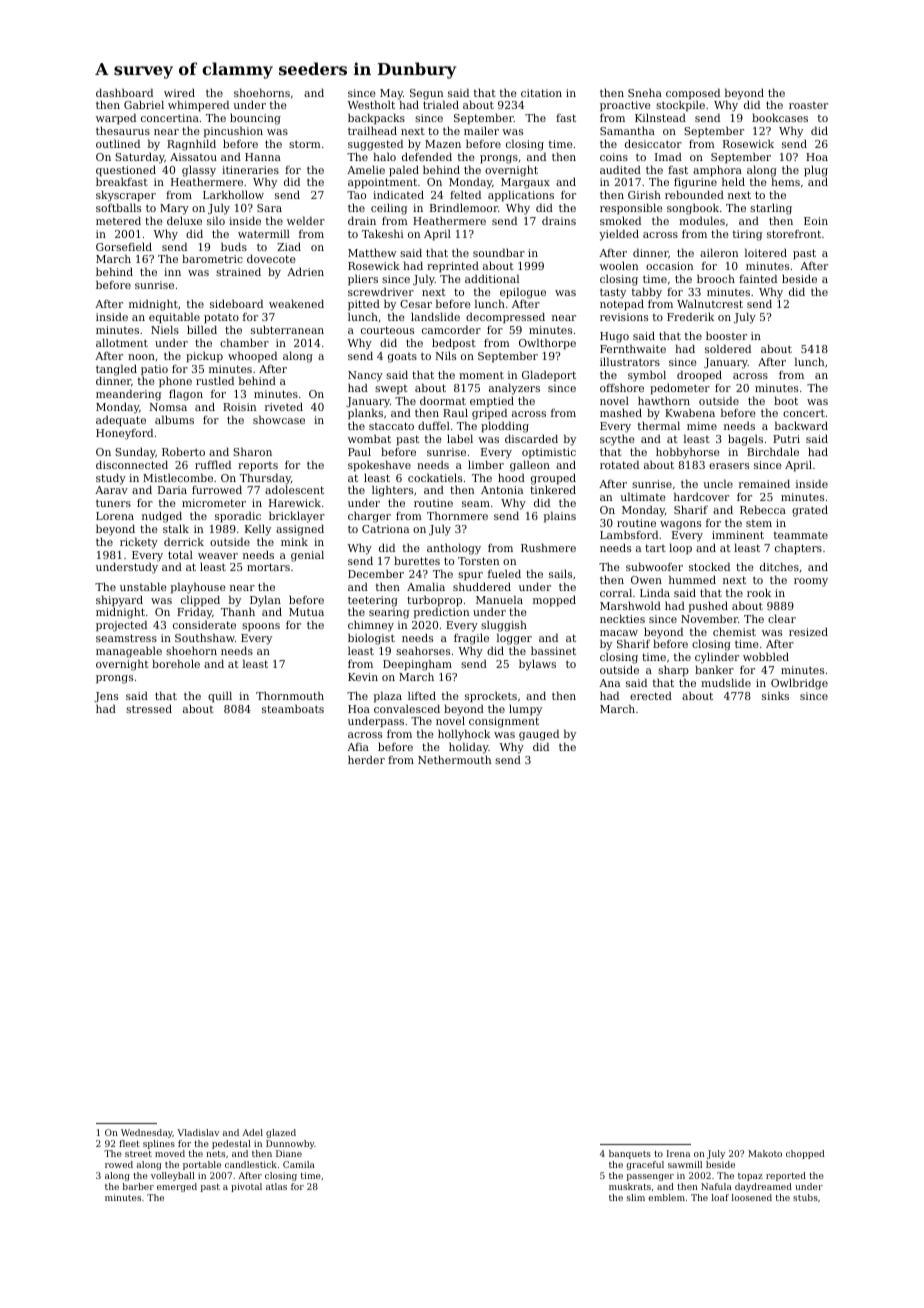 The height and width of the screenshot is (1308, 924). Describe the element at coordinates (250, 170) in the screenshot. I see `itineraries` at that location.
